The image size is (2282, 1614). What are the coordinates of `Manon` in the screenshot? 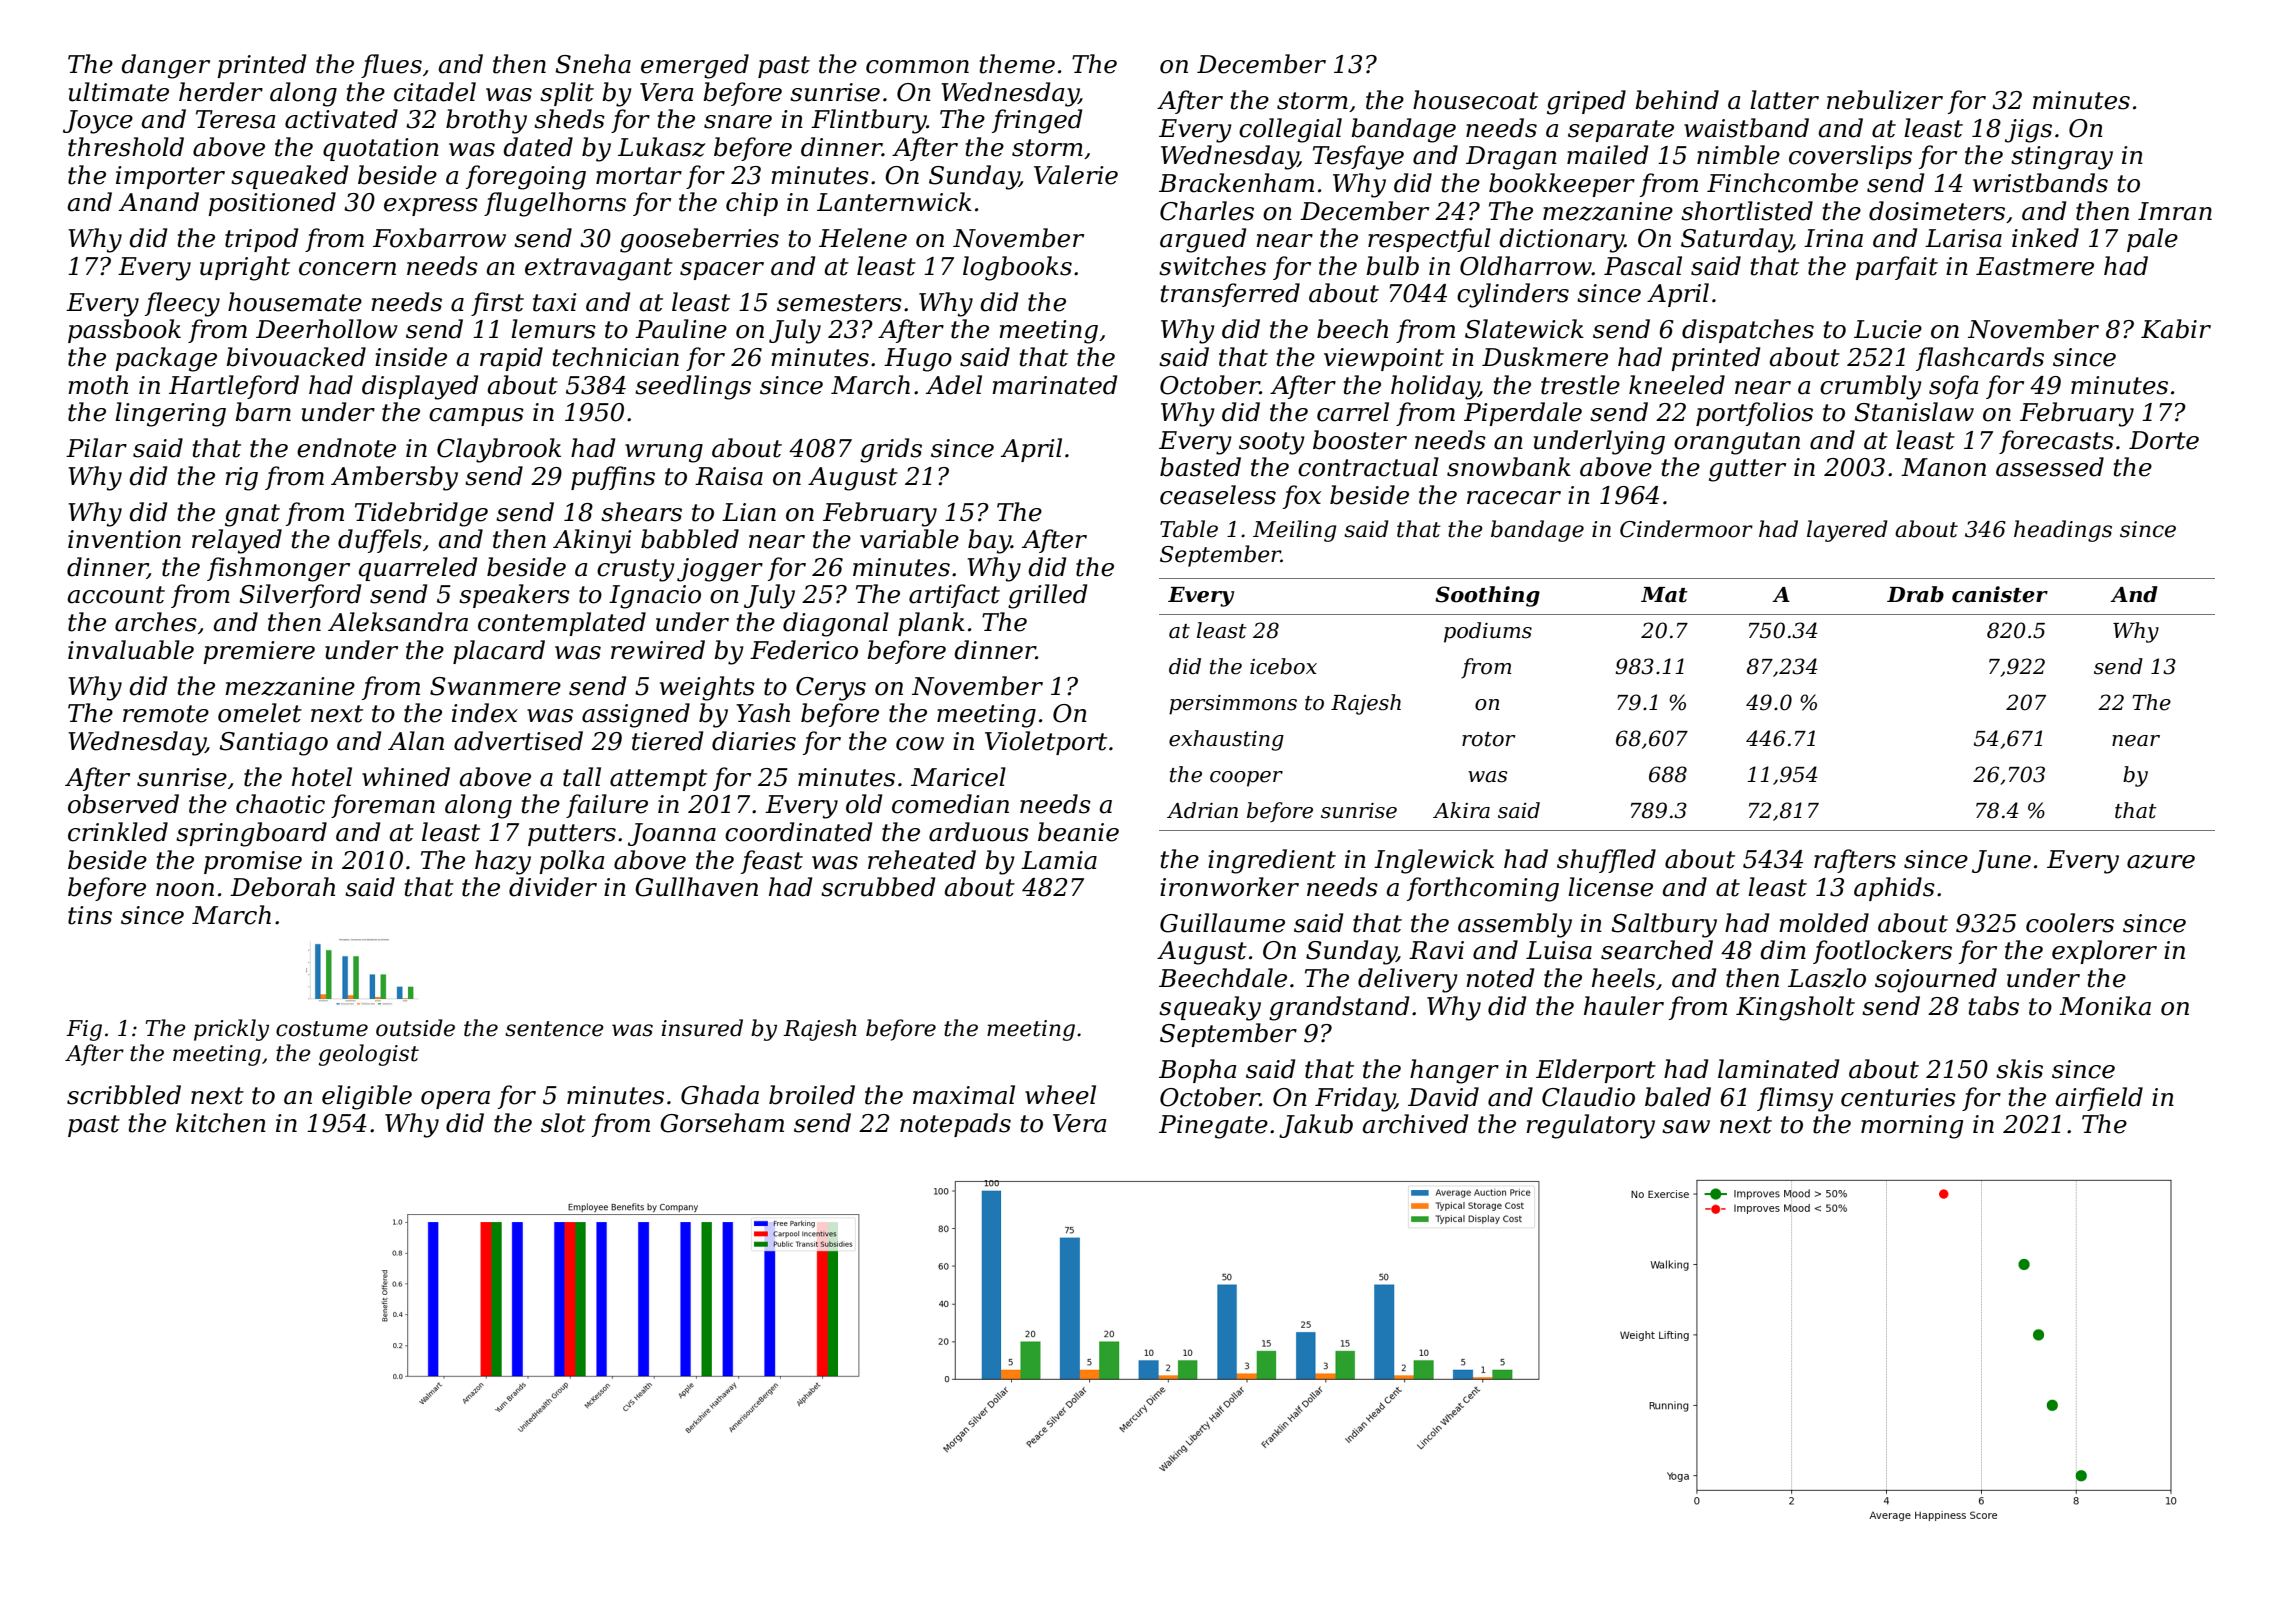 It's located at (1943, 467).
